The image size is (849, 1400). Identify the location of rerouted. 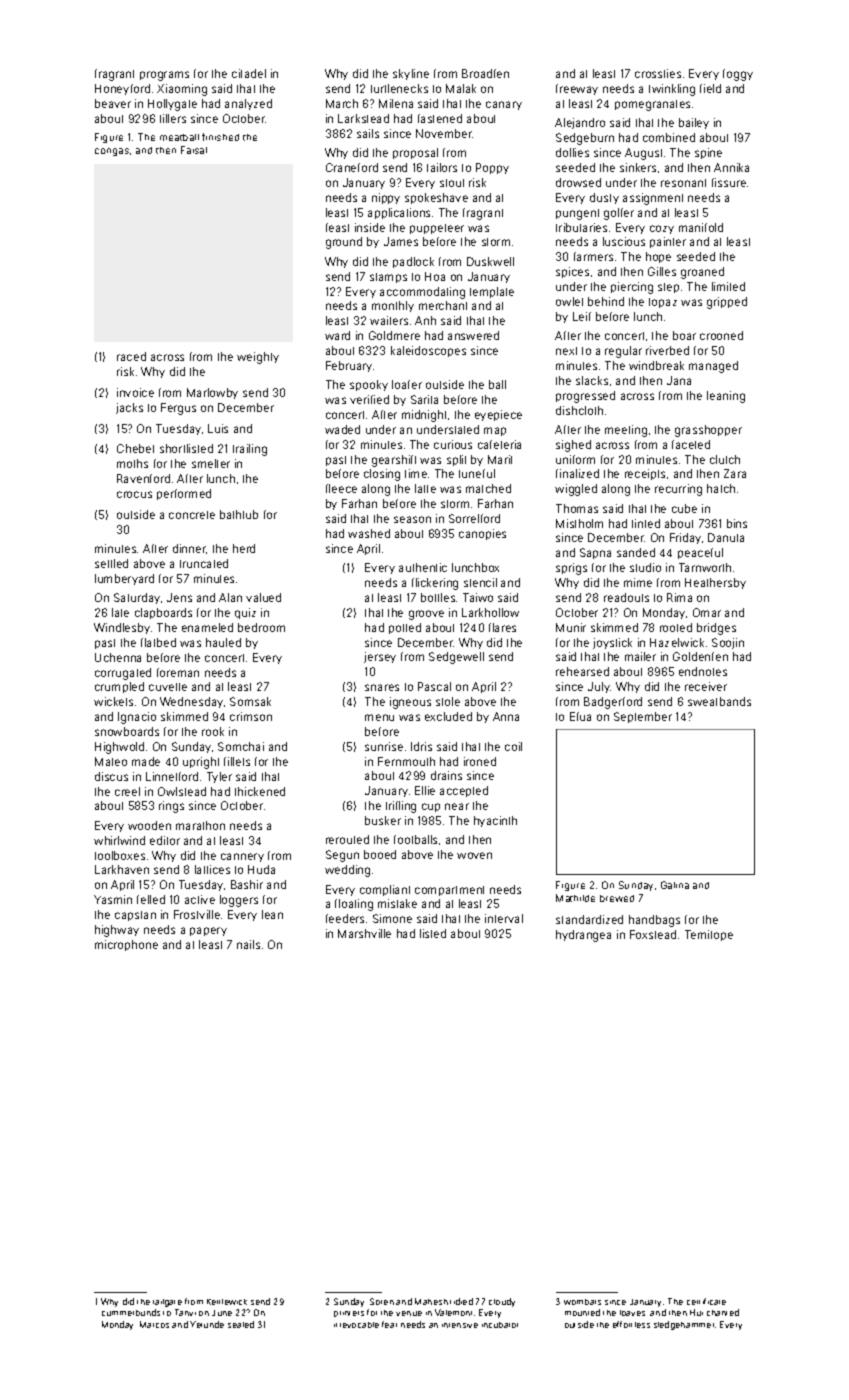
(347, 839).
